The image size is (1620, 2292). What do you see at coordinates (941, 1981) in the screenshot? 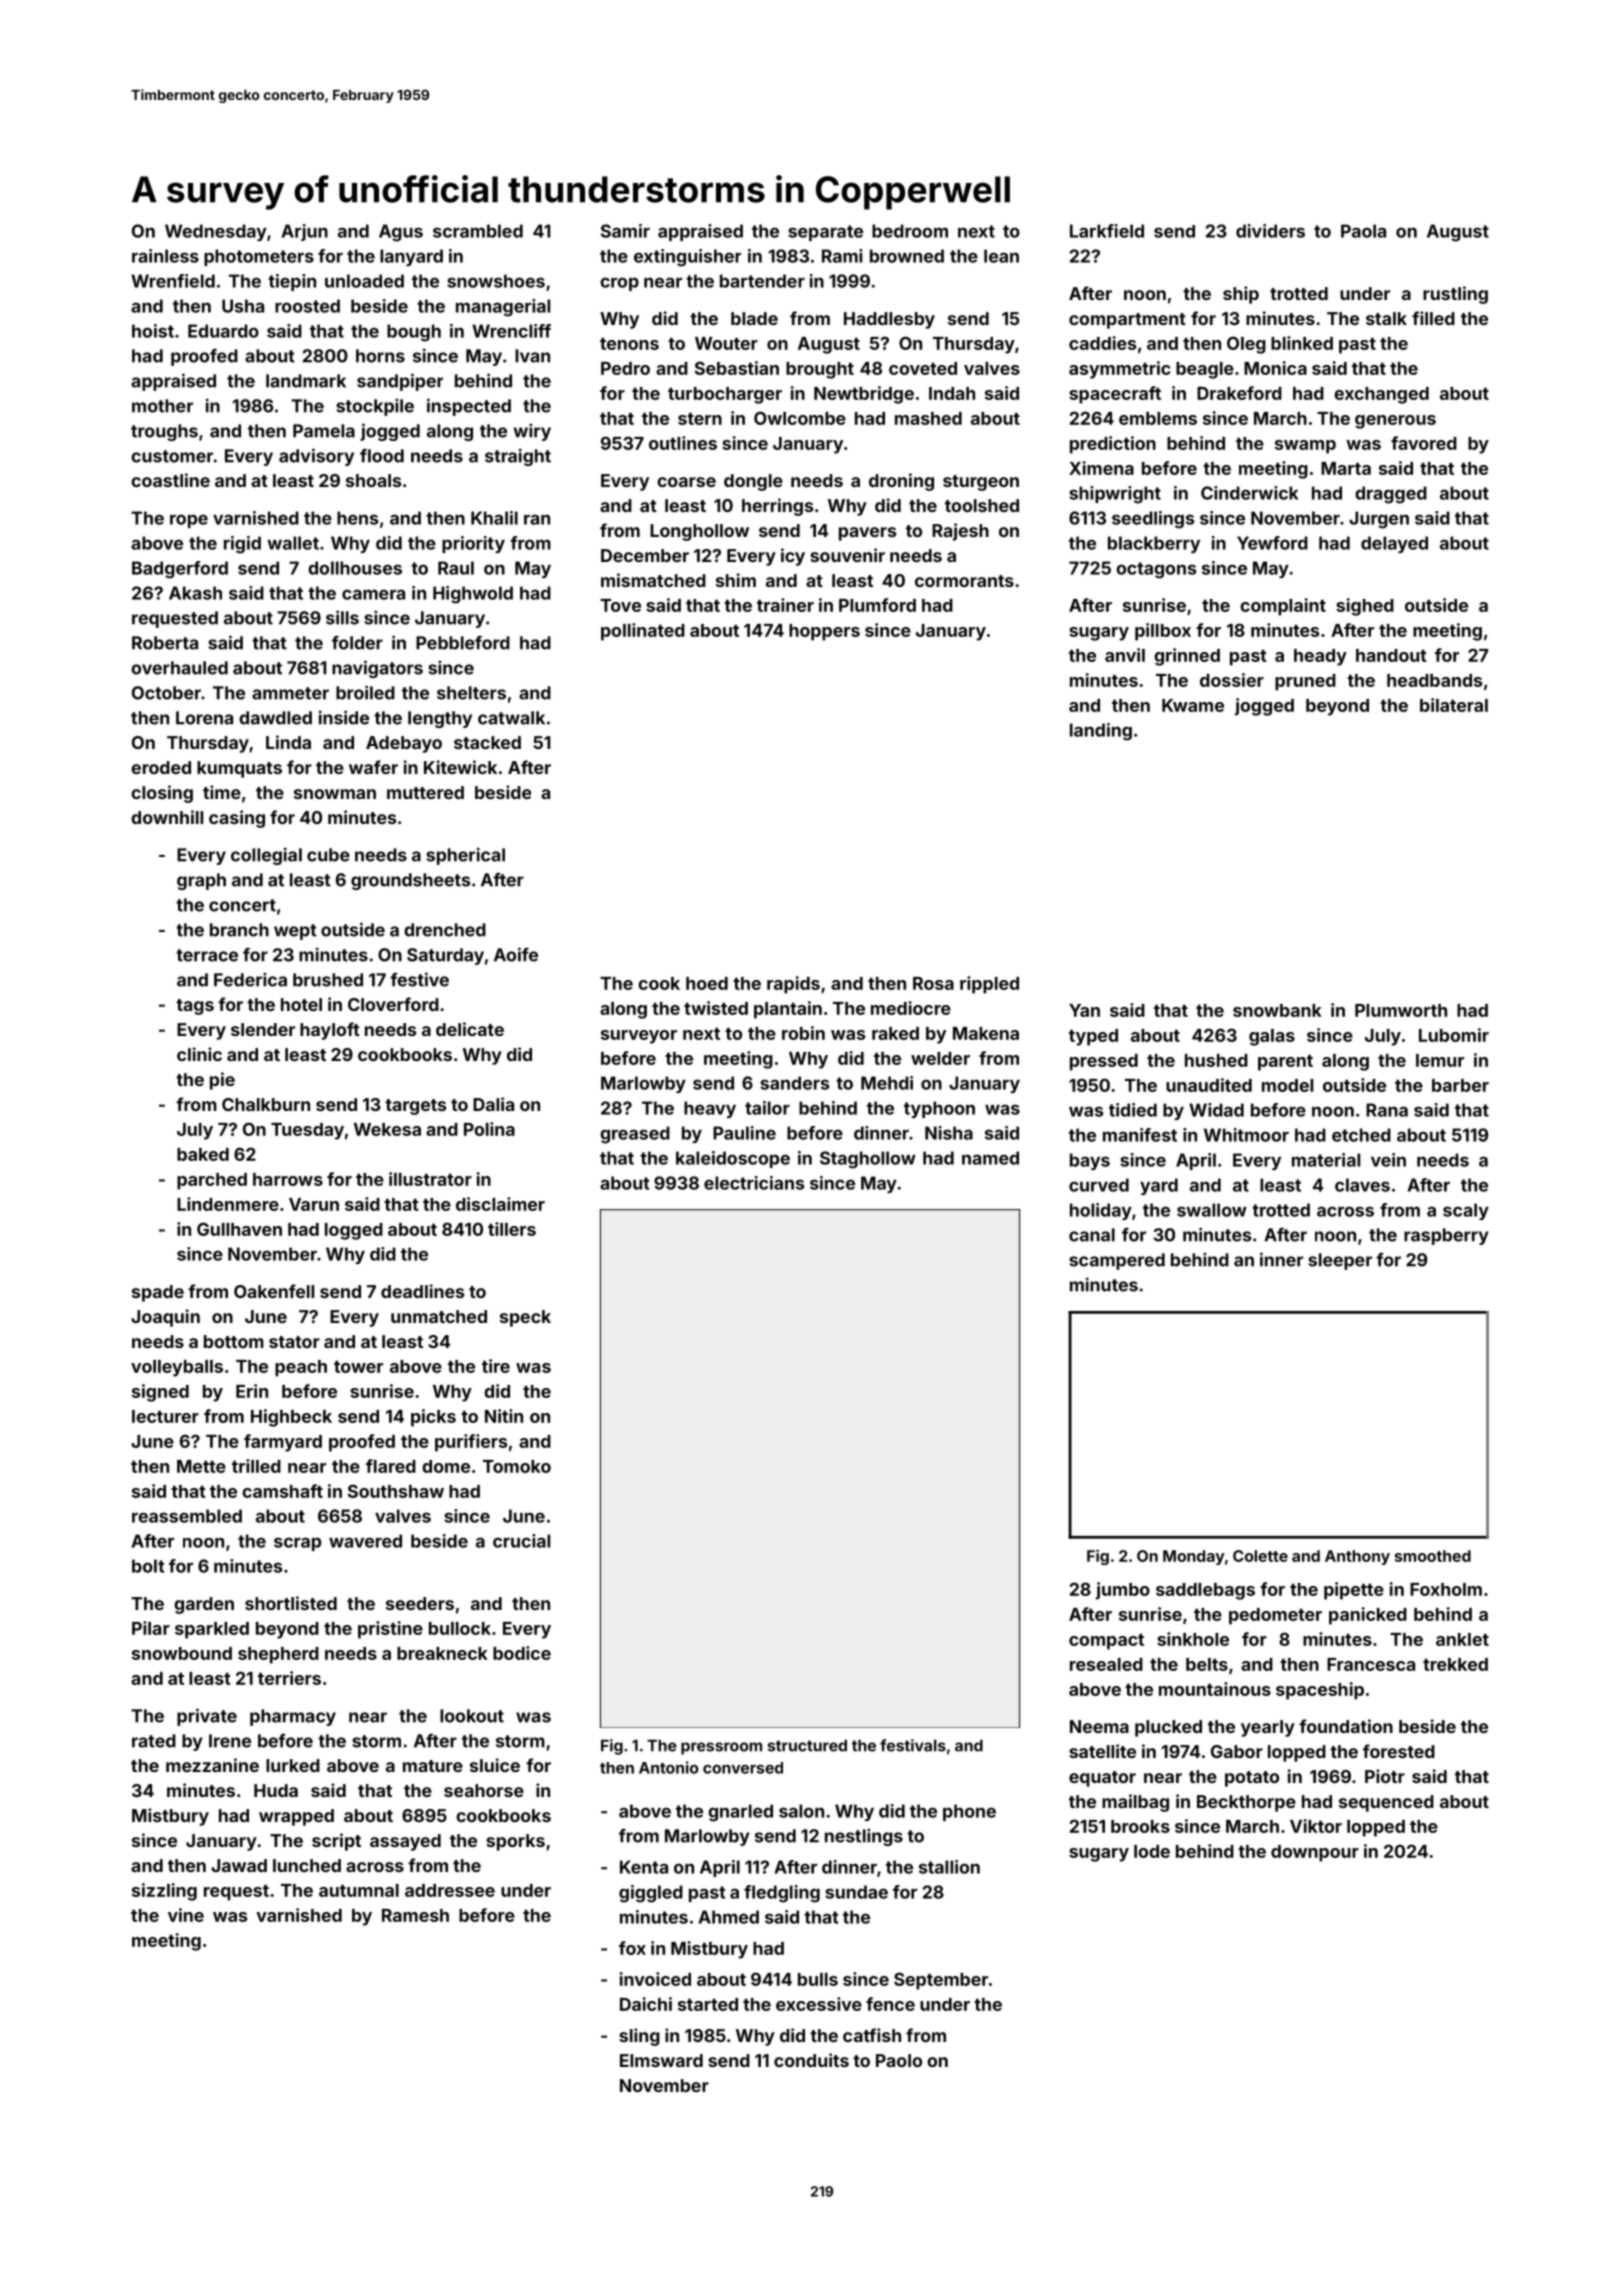
I see `September` at bounding box center [941, 1981].
